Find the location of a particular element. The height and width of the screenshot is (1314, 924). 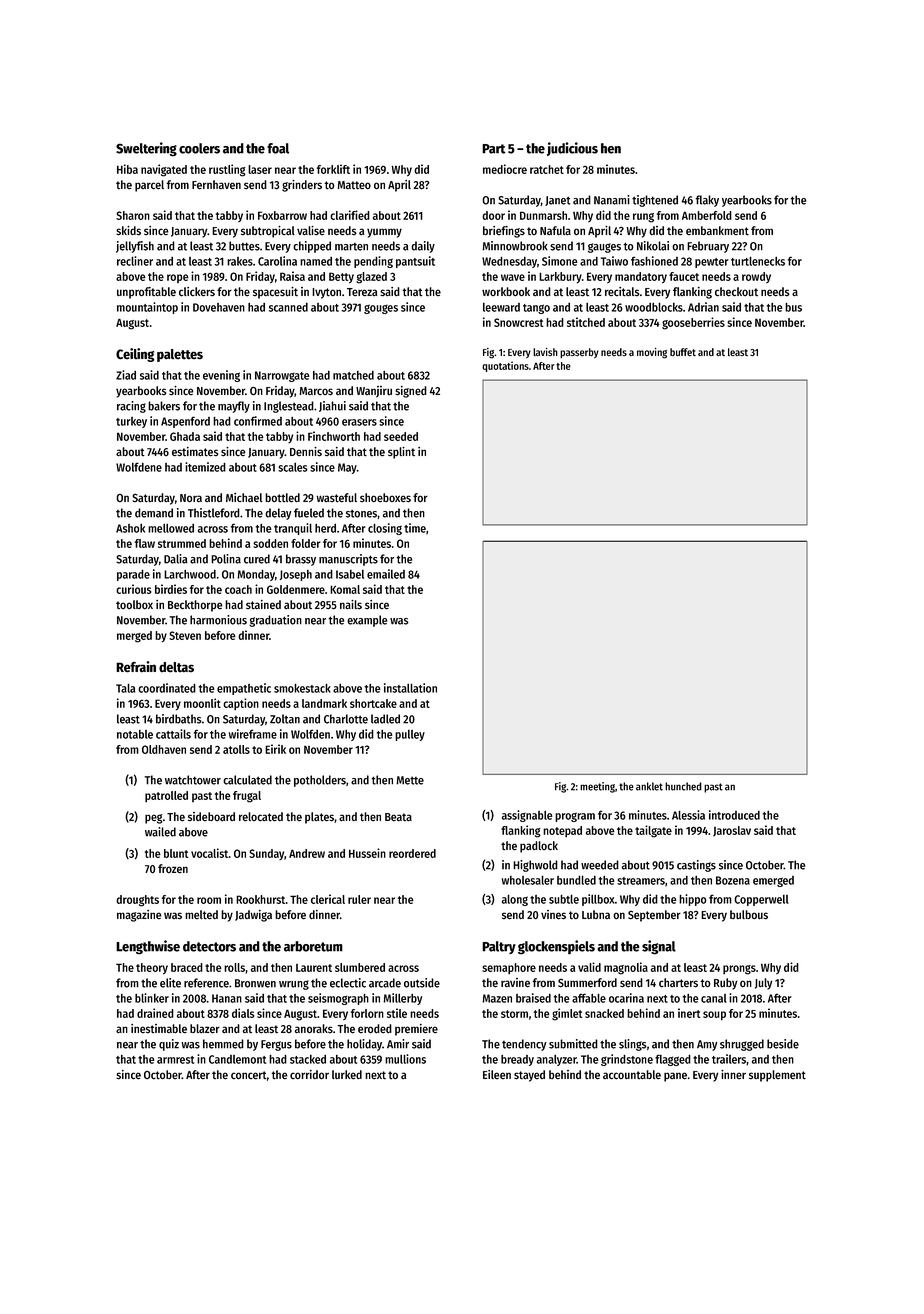

frozen is located at coordinates (173, 869).
